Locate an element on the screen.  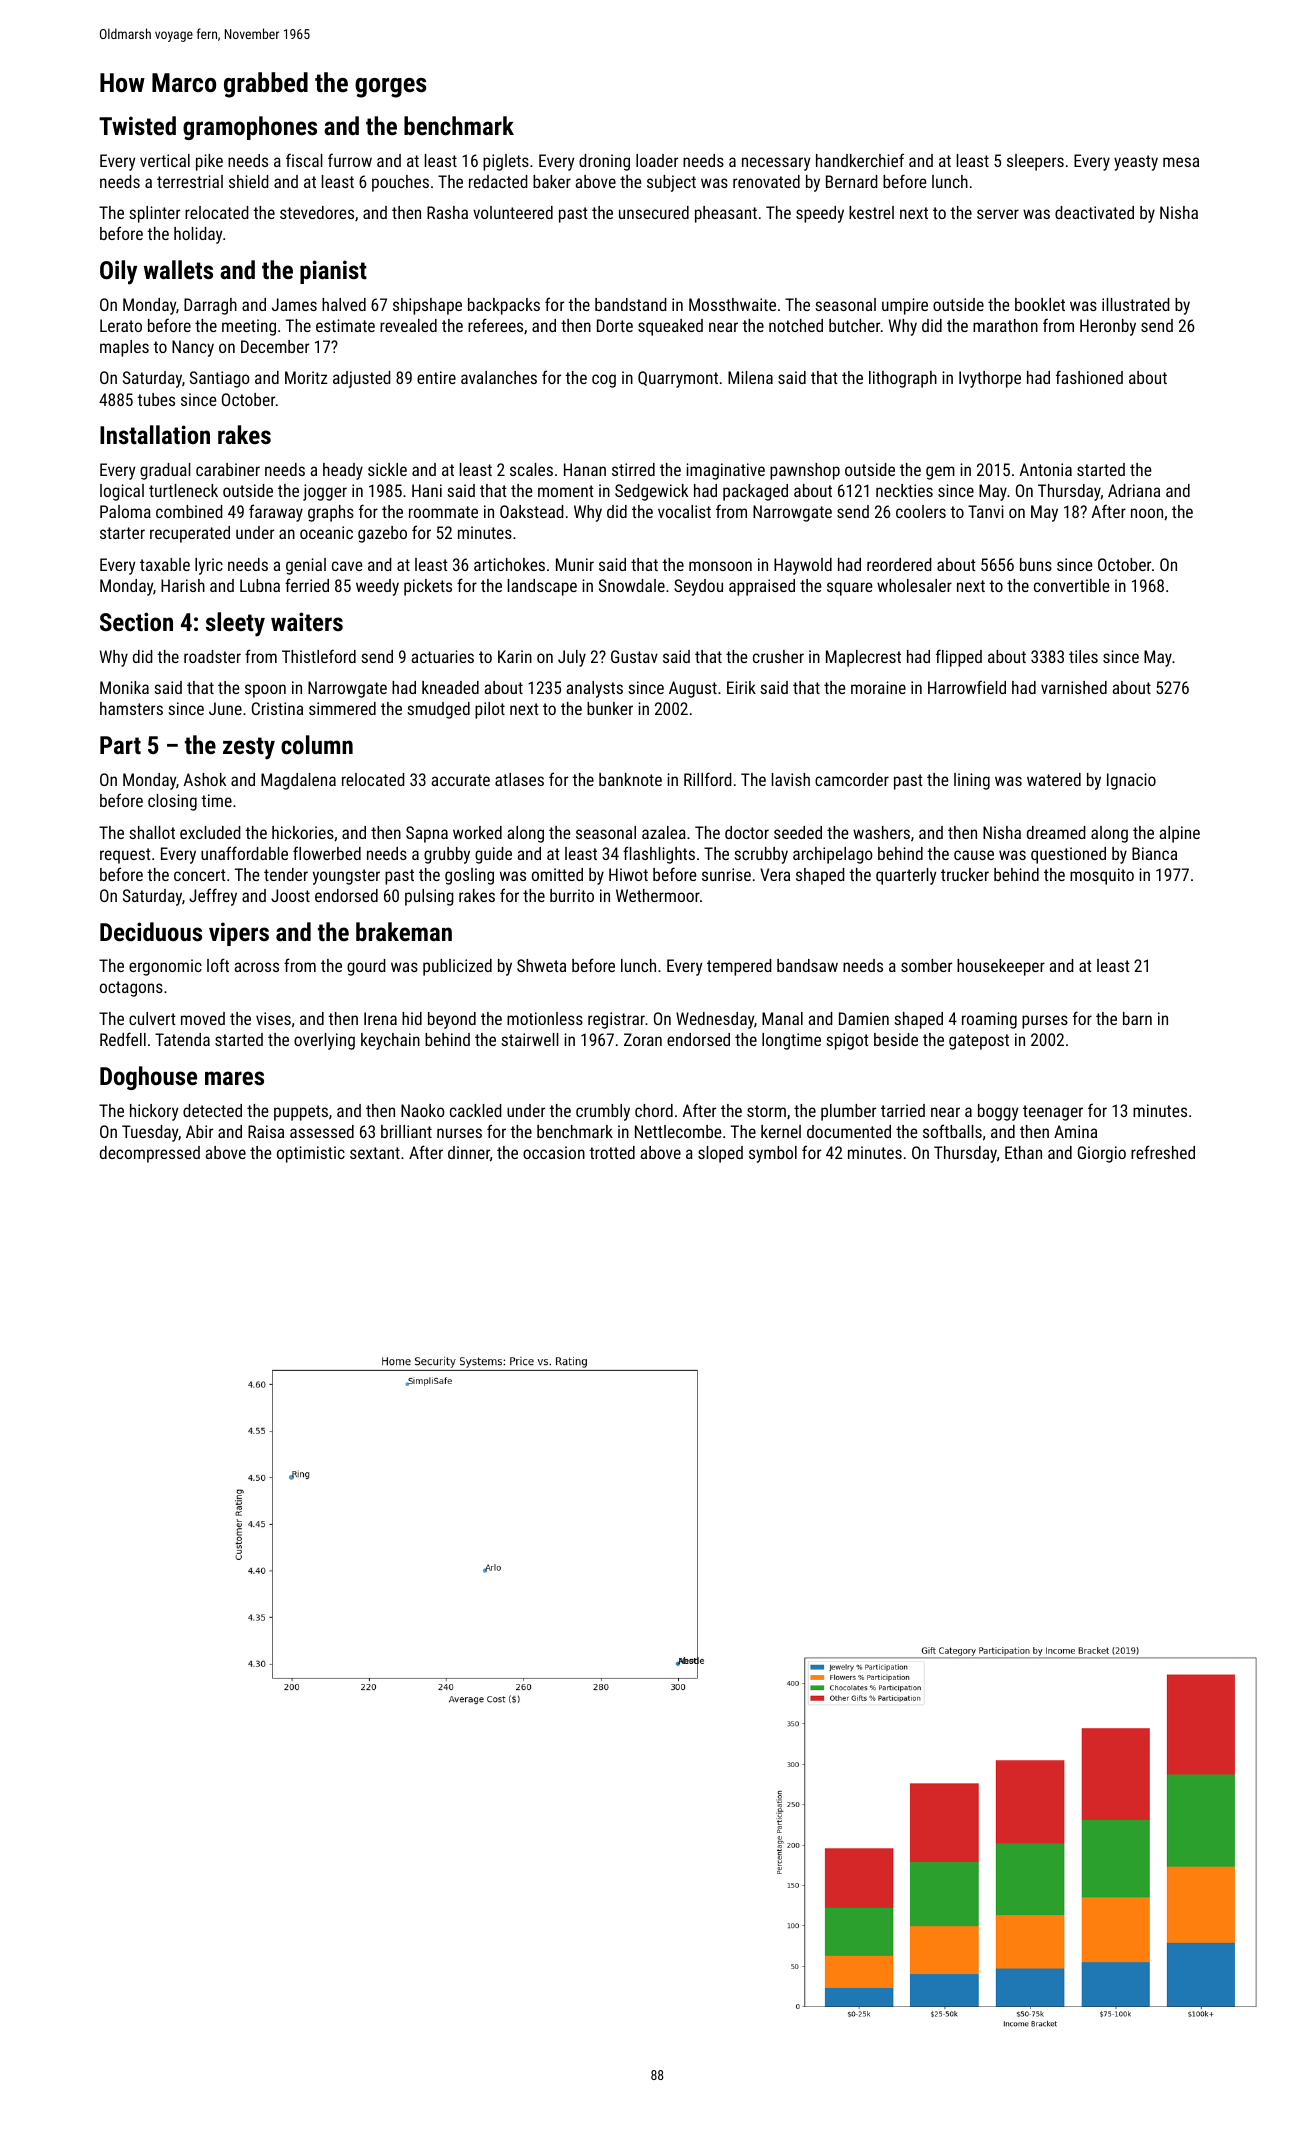
deactivated is located at coordinates (1094, 212).
